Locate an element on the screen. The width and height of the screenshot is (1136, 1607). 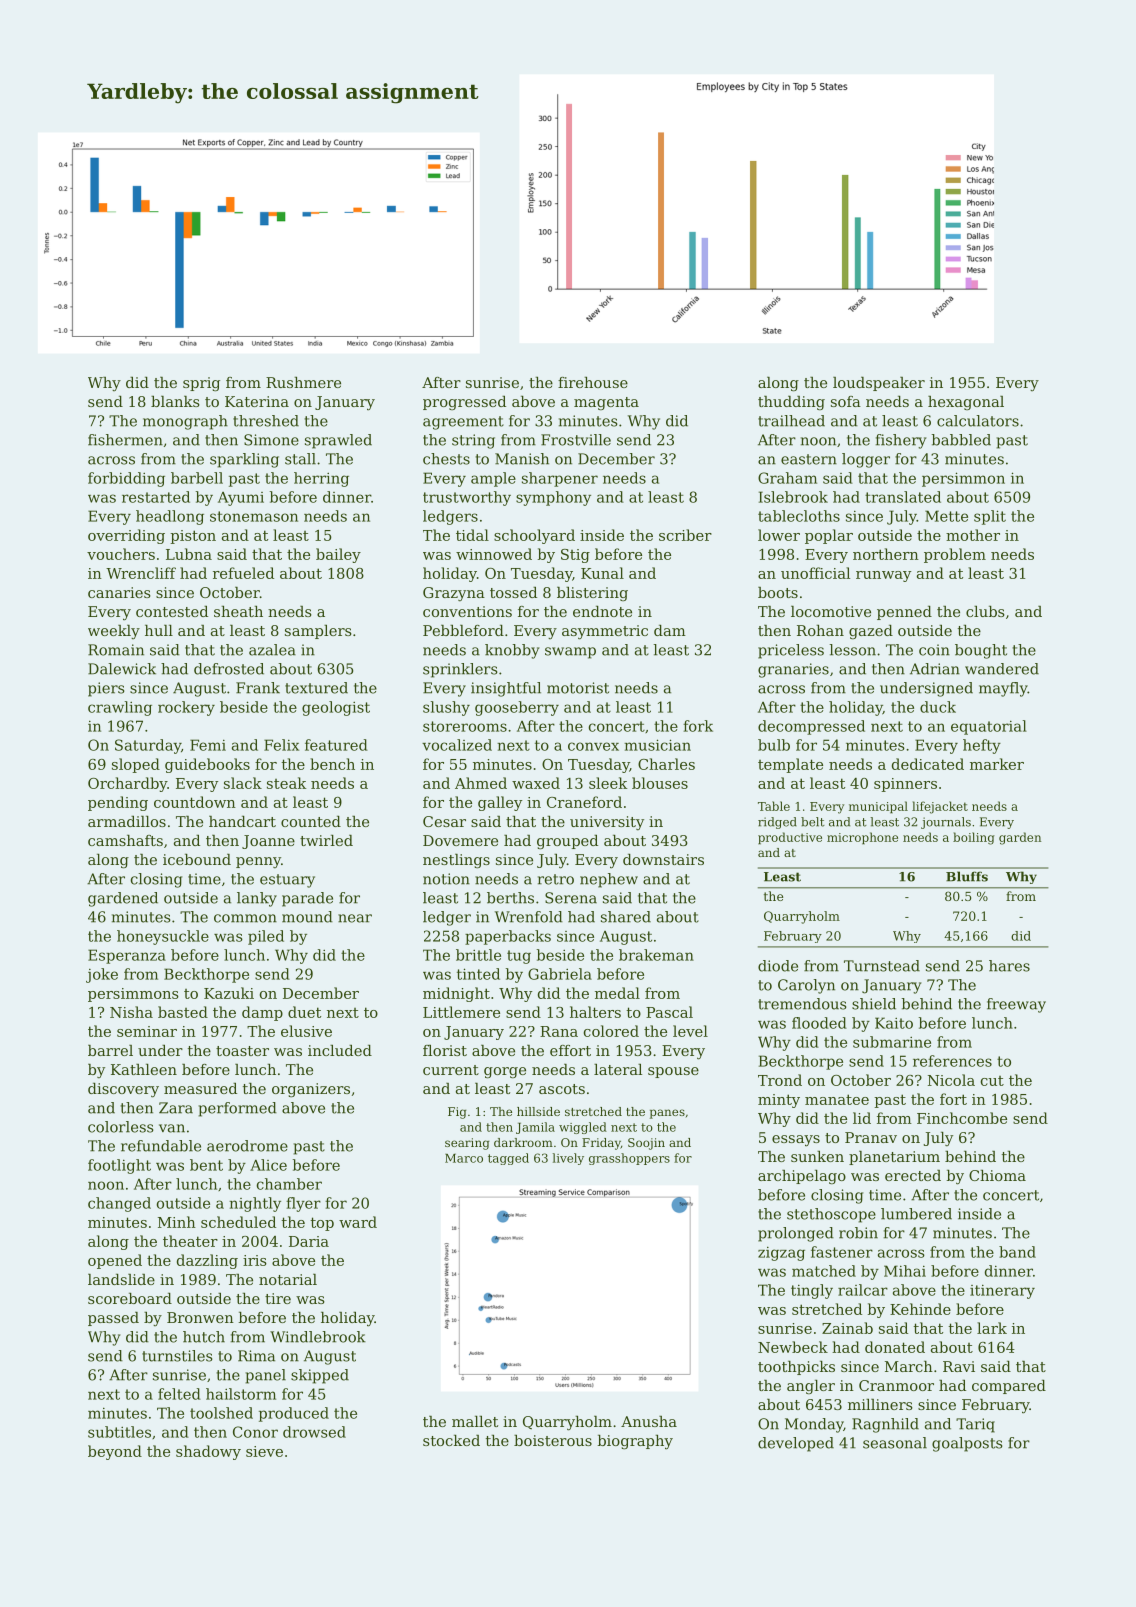
hexagonal is located at coordinates (966, 403).
